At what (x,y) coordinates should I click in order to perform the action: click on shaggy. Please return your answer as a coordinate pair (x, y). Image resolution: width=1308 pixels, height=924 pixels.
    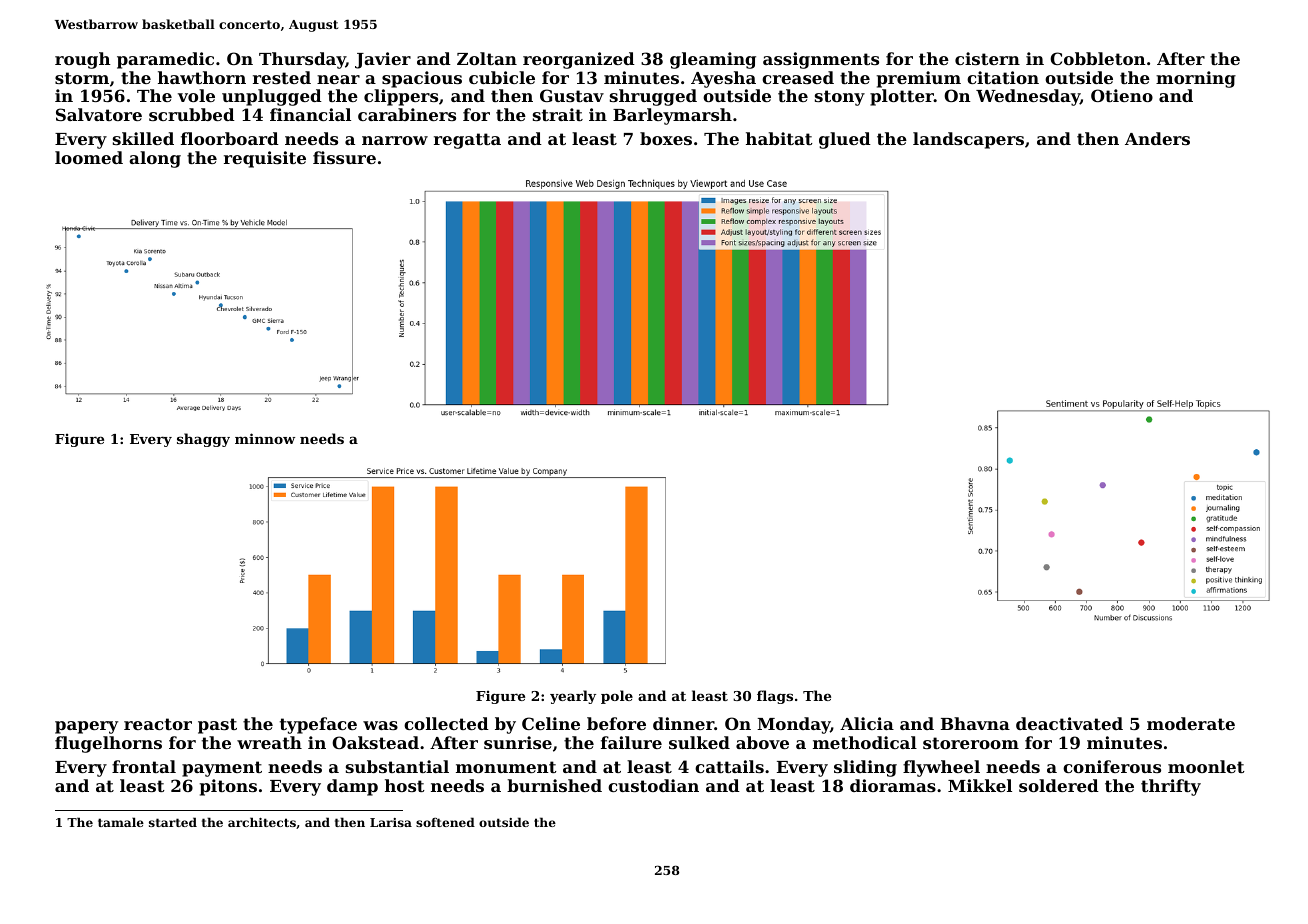
    Looking at the image, I should click on (203, 440).
